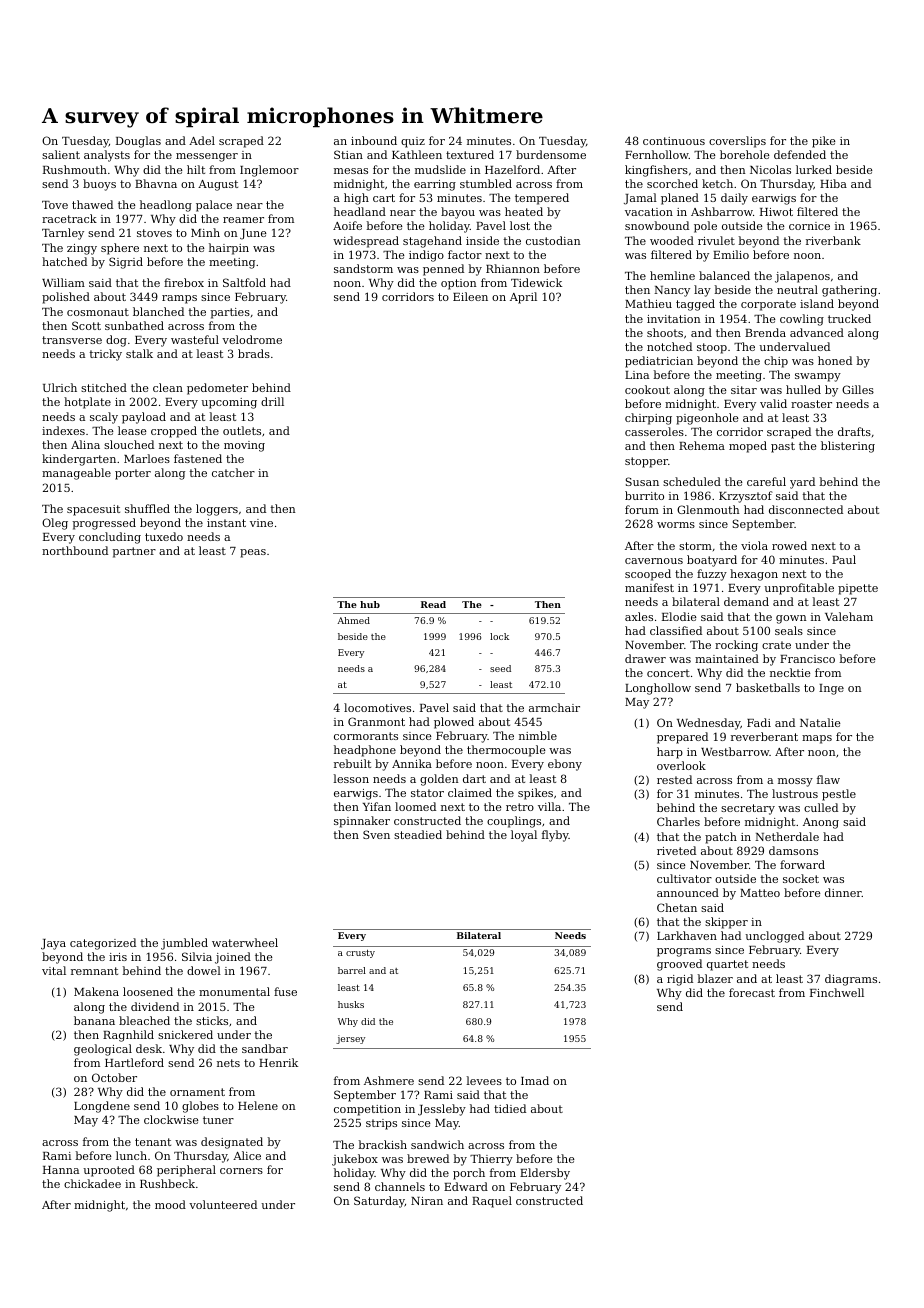 The width and height of the screenshot is (924, 1308). What do you see at coordinates (737, 142) in the screenshot?
I see `coverslips` at bounding box center [737, 142].
